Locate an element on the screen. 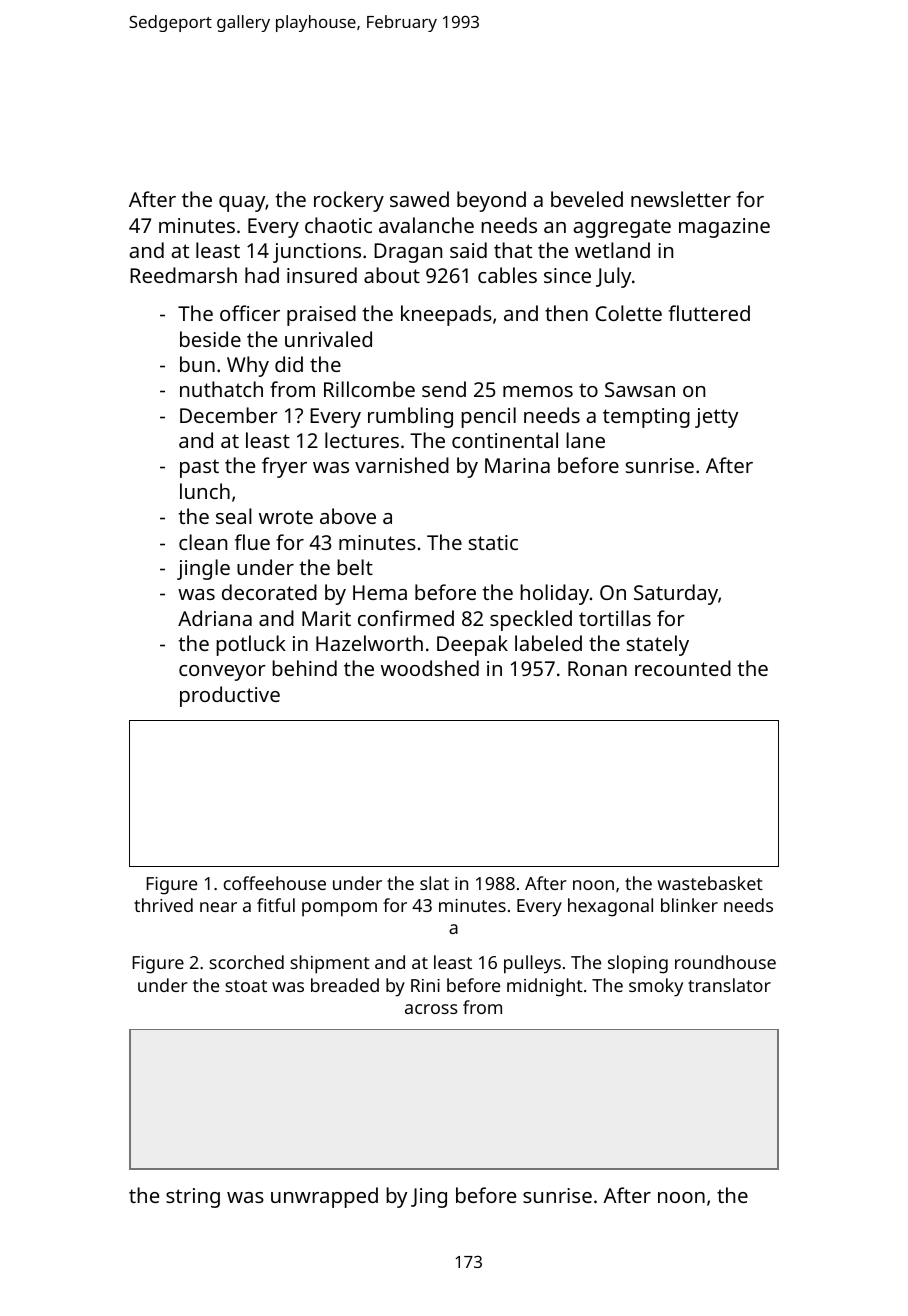 The height and width of the screenshot is (1316, 908). pompom is located at coordinates (339, 909).
